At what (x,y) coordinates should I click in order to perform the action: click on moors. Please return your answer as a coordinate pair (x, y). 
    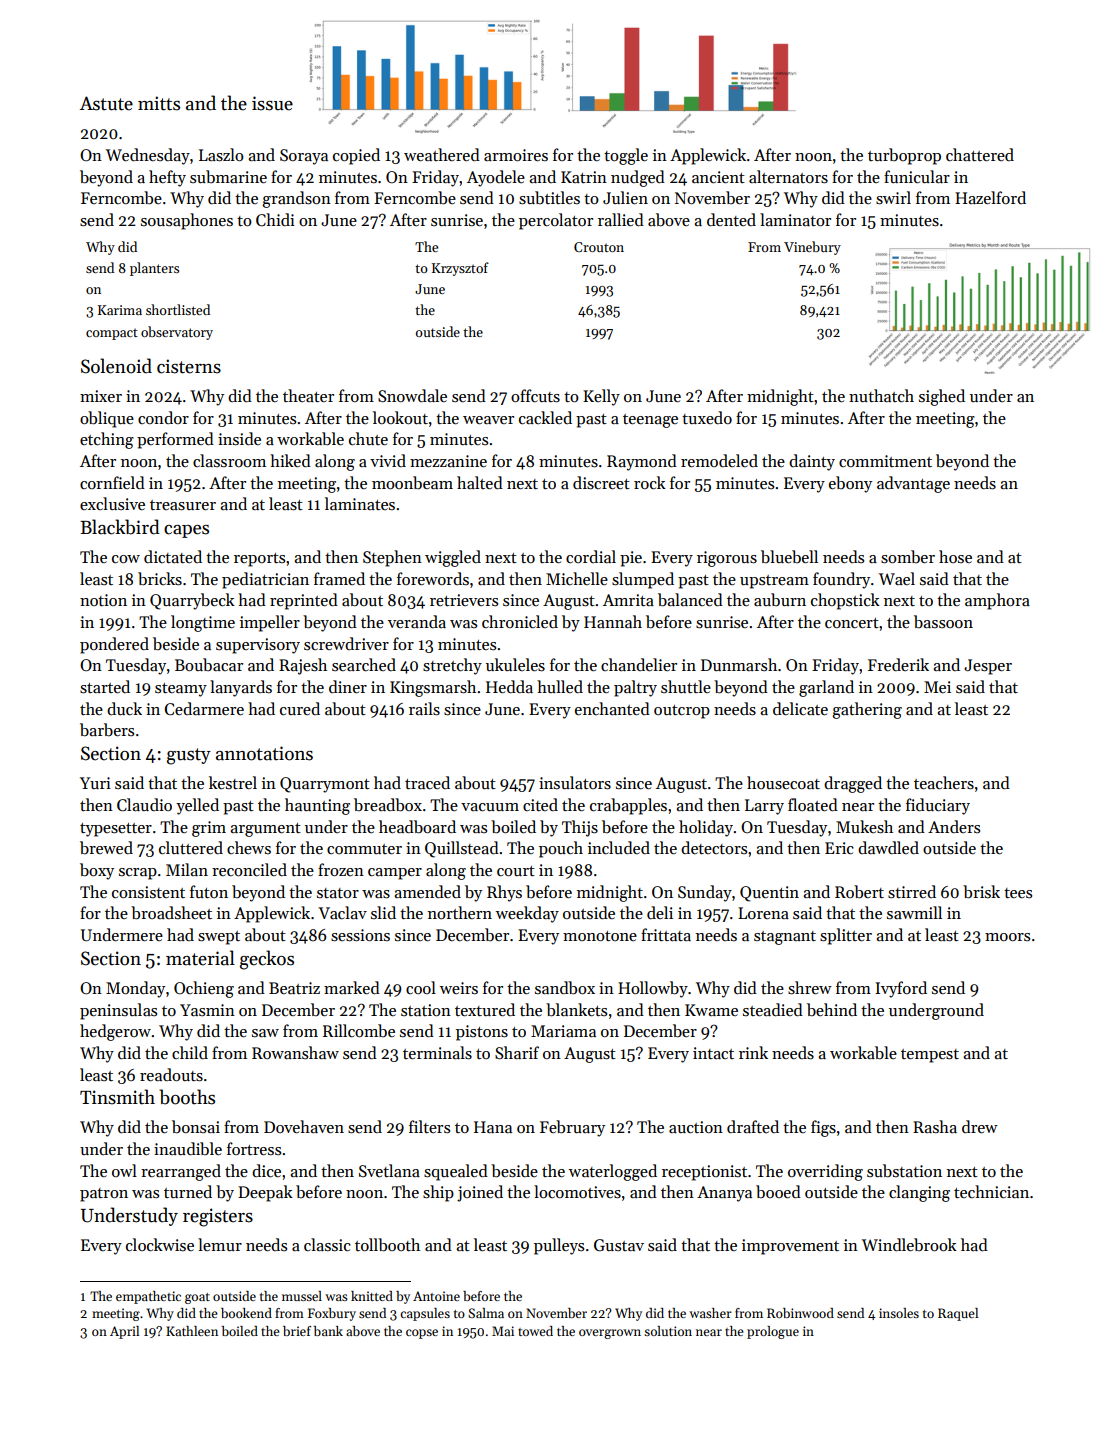
    Looking at the image, I should click on (1007, 937).
